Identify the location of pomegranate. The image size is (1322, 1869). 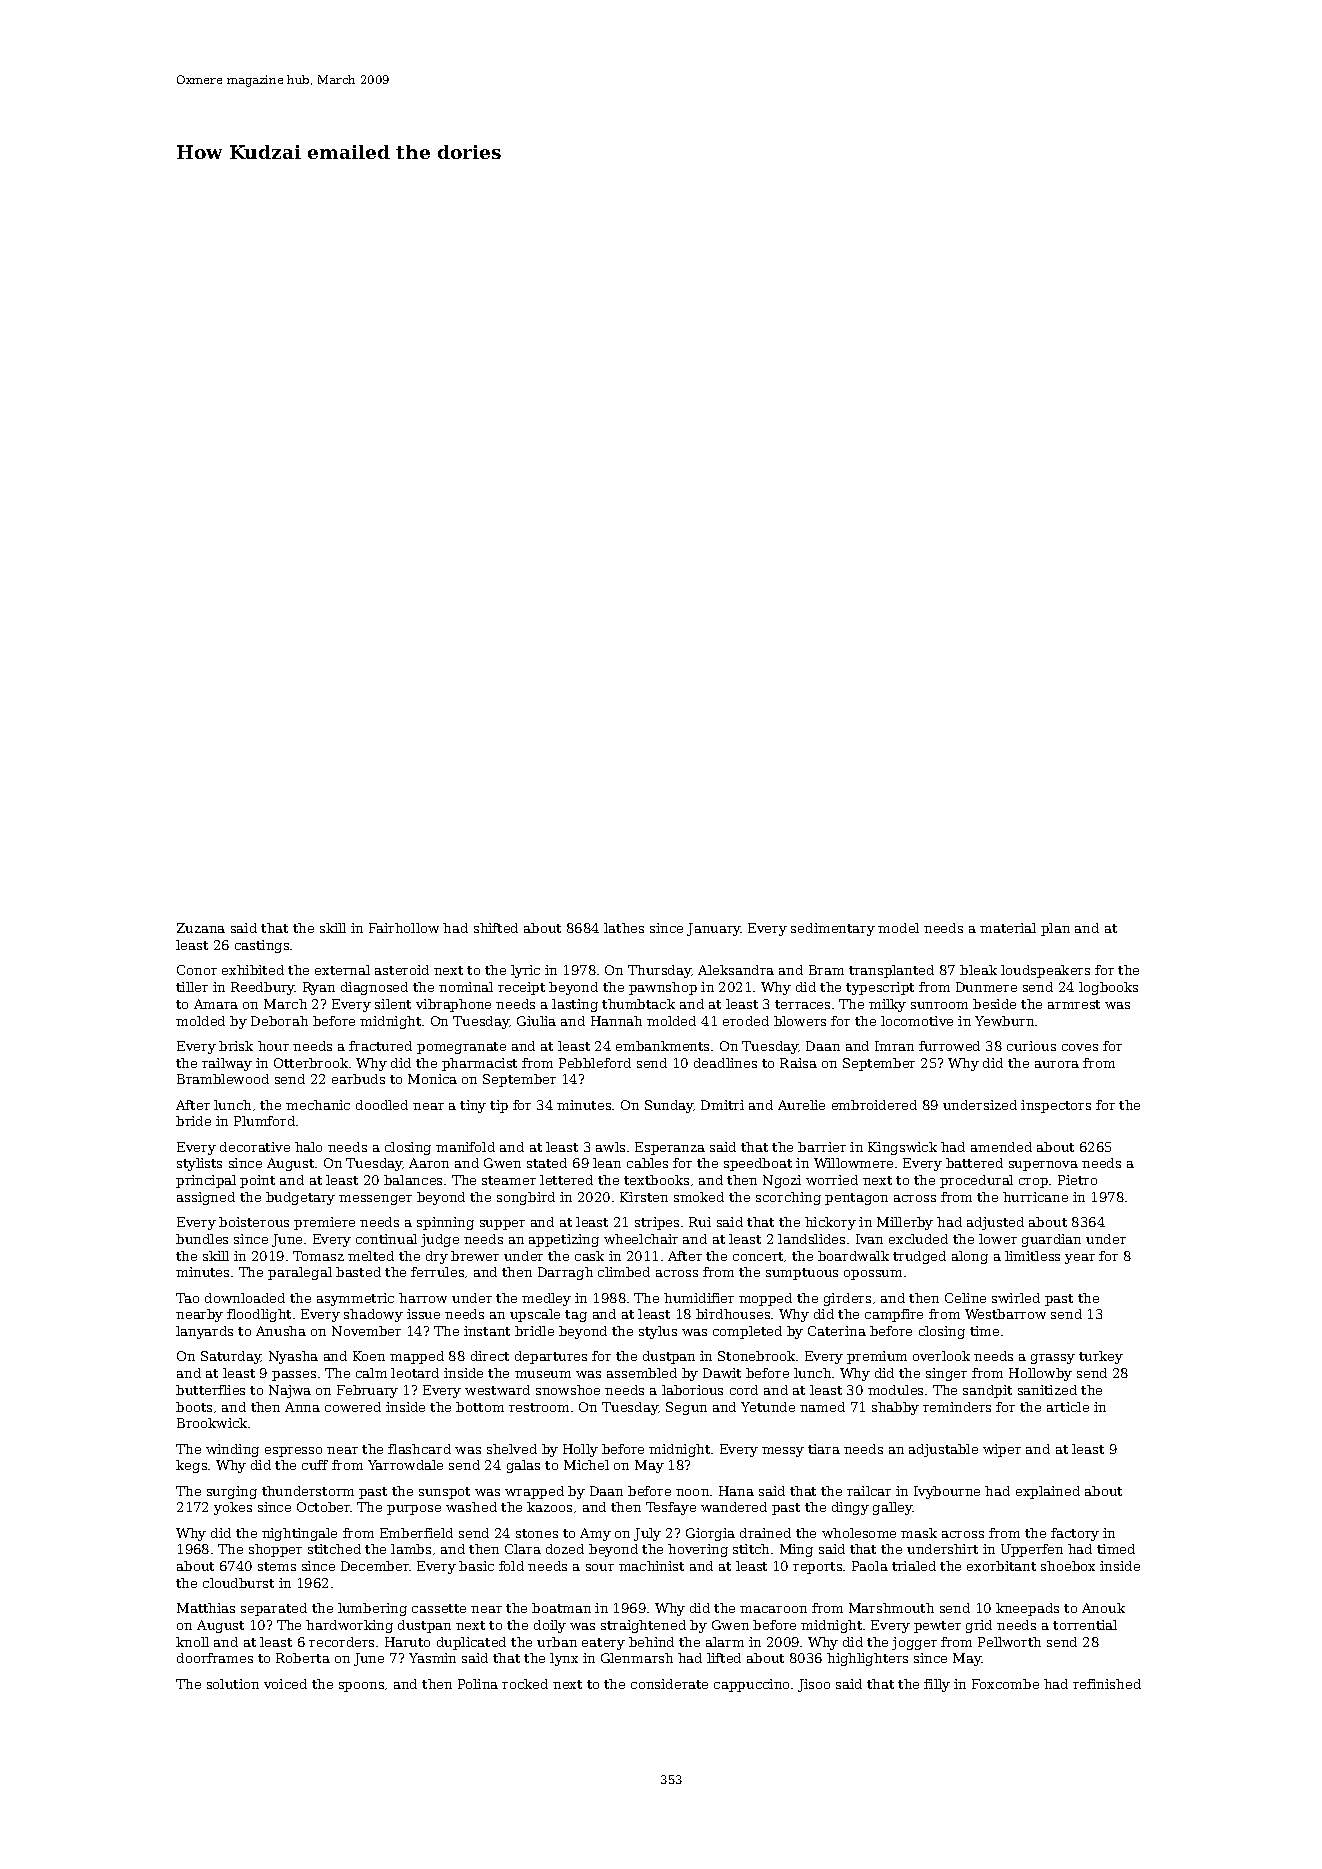
(461, 1048).
